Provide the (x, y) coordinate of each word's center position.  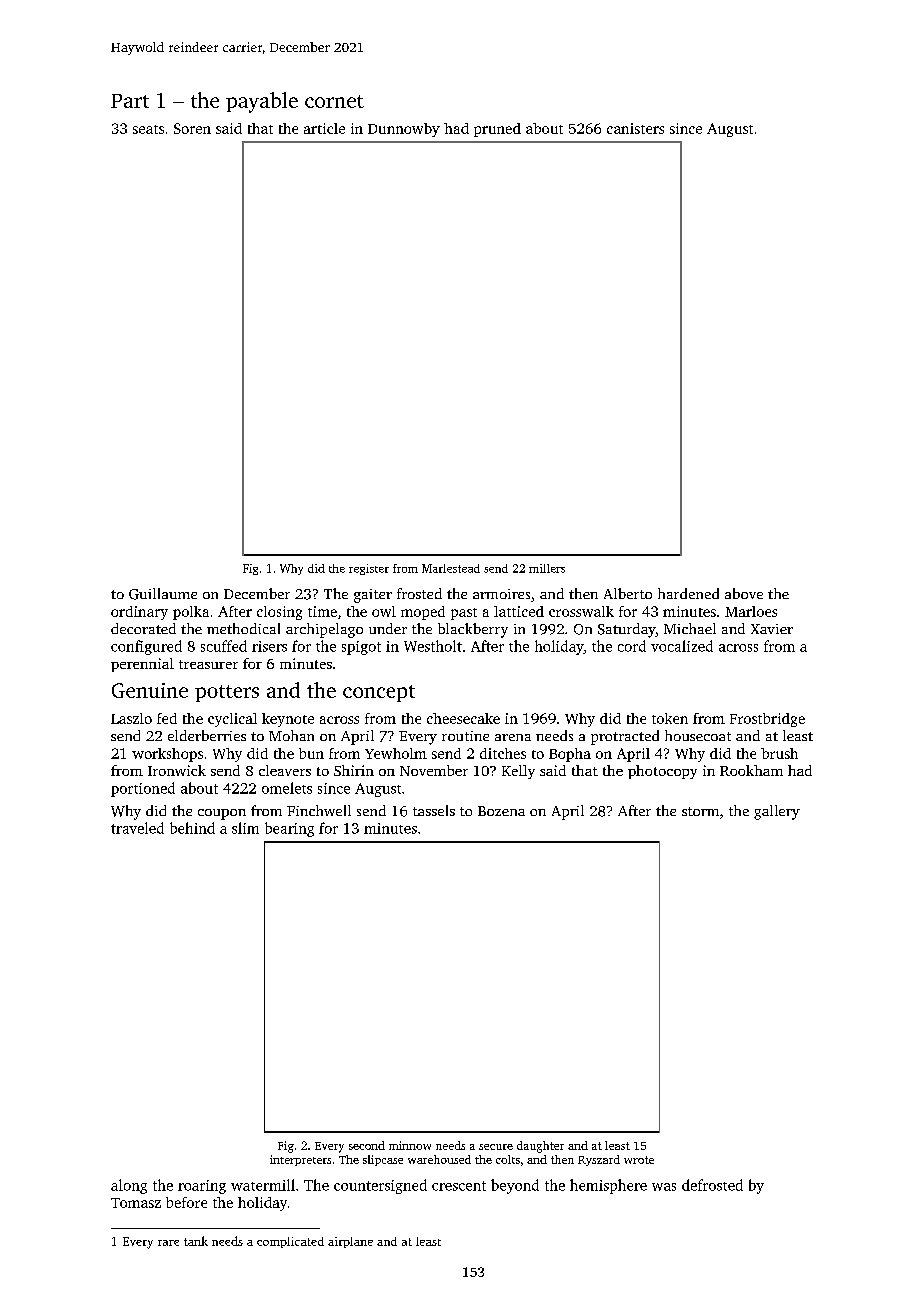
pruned (497, 130)
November (434, 770)
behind (192, 828)
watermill (263, 1185)
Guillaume (163, 594)
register (369, 569)
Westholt (433, 646)
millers (547, 568)
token (670, 718)
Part (130, 101)
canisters (635, 128)
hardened (688, 593)
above (744, 593)
